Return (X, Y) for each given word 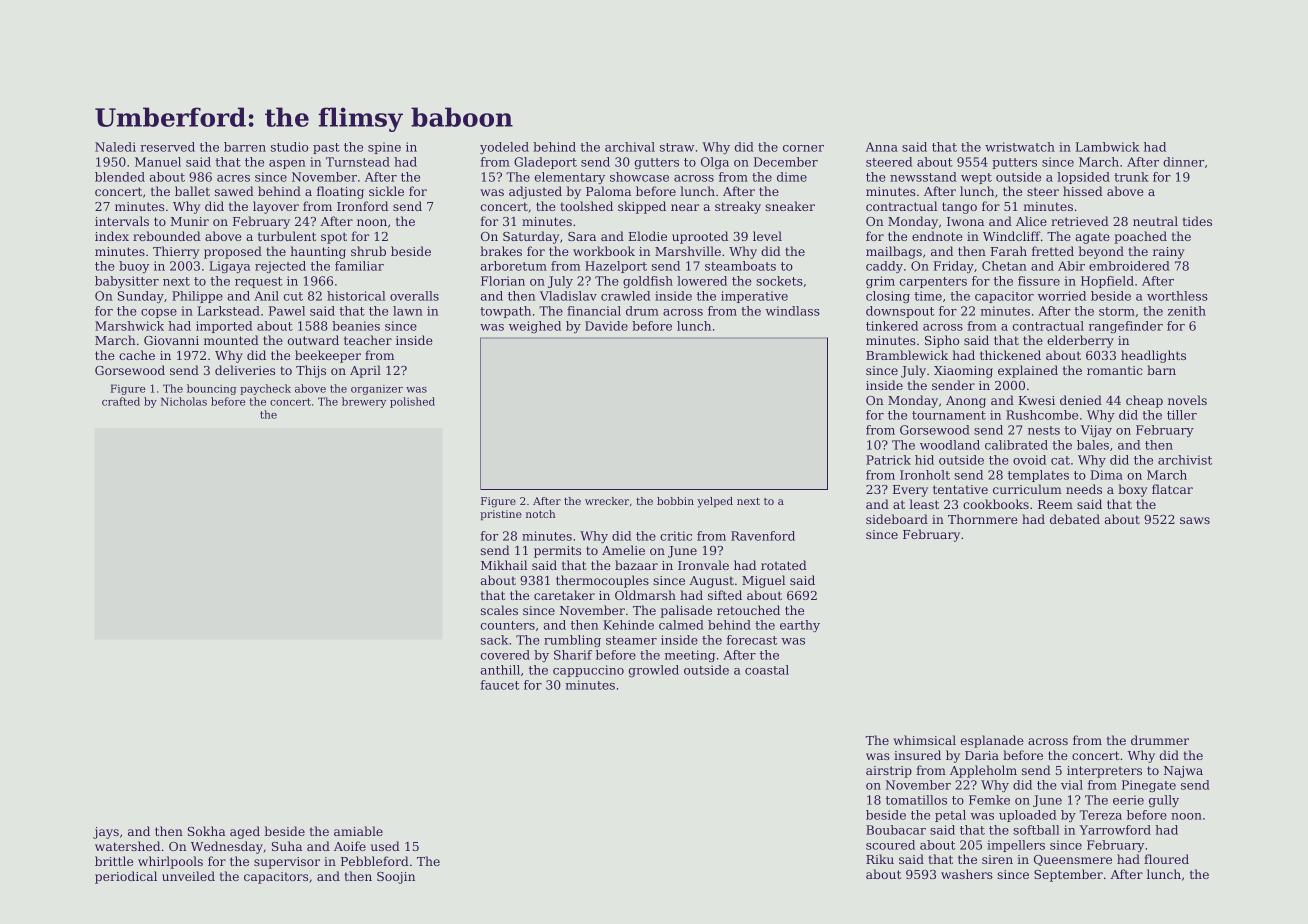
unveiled (188, 876)
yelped (715, 502)
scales (499, 610)
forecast (752, 640)
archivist (1185, 460)
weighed (535, 327)
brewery (364, 402)
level (767, 236)
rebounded (167, 236)
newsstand (923, 177)
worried (1062, 296)
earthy (800, 626)
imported (224, 327)
